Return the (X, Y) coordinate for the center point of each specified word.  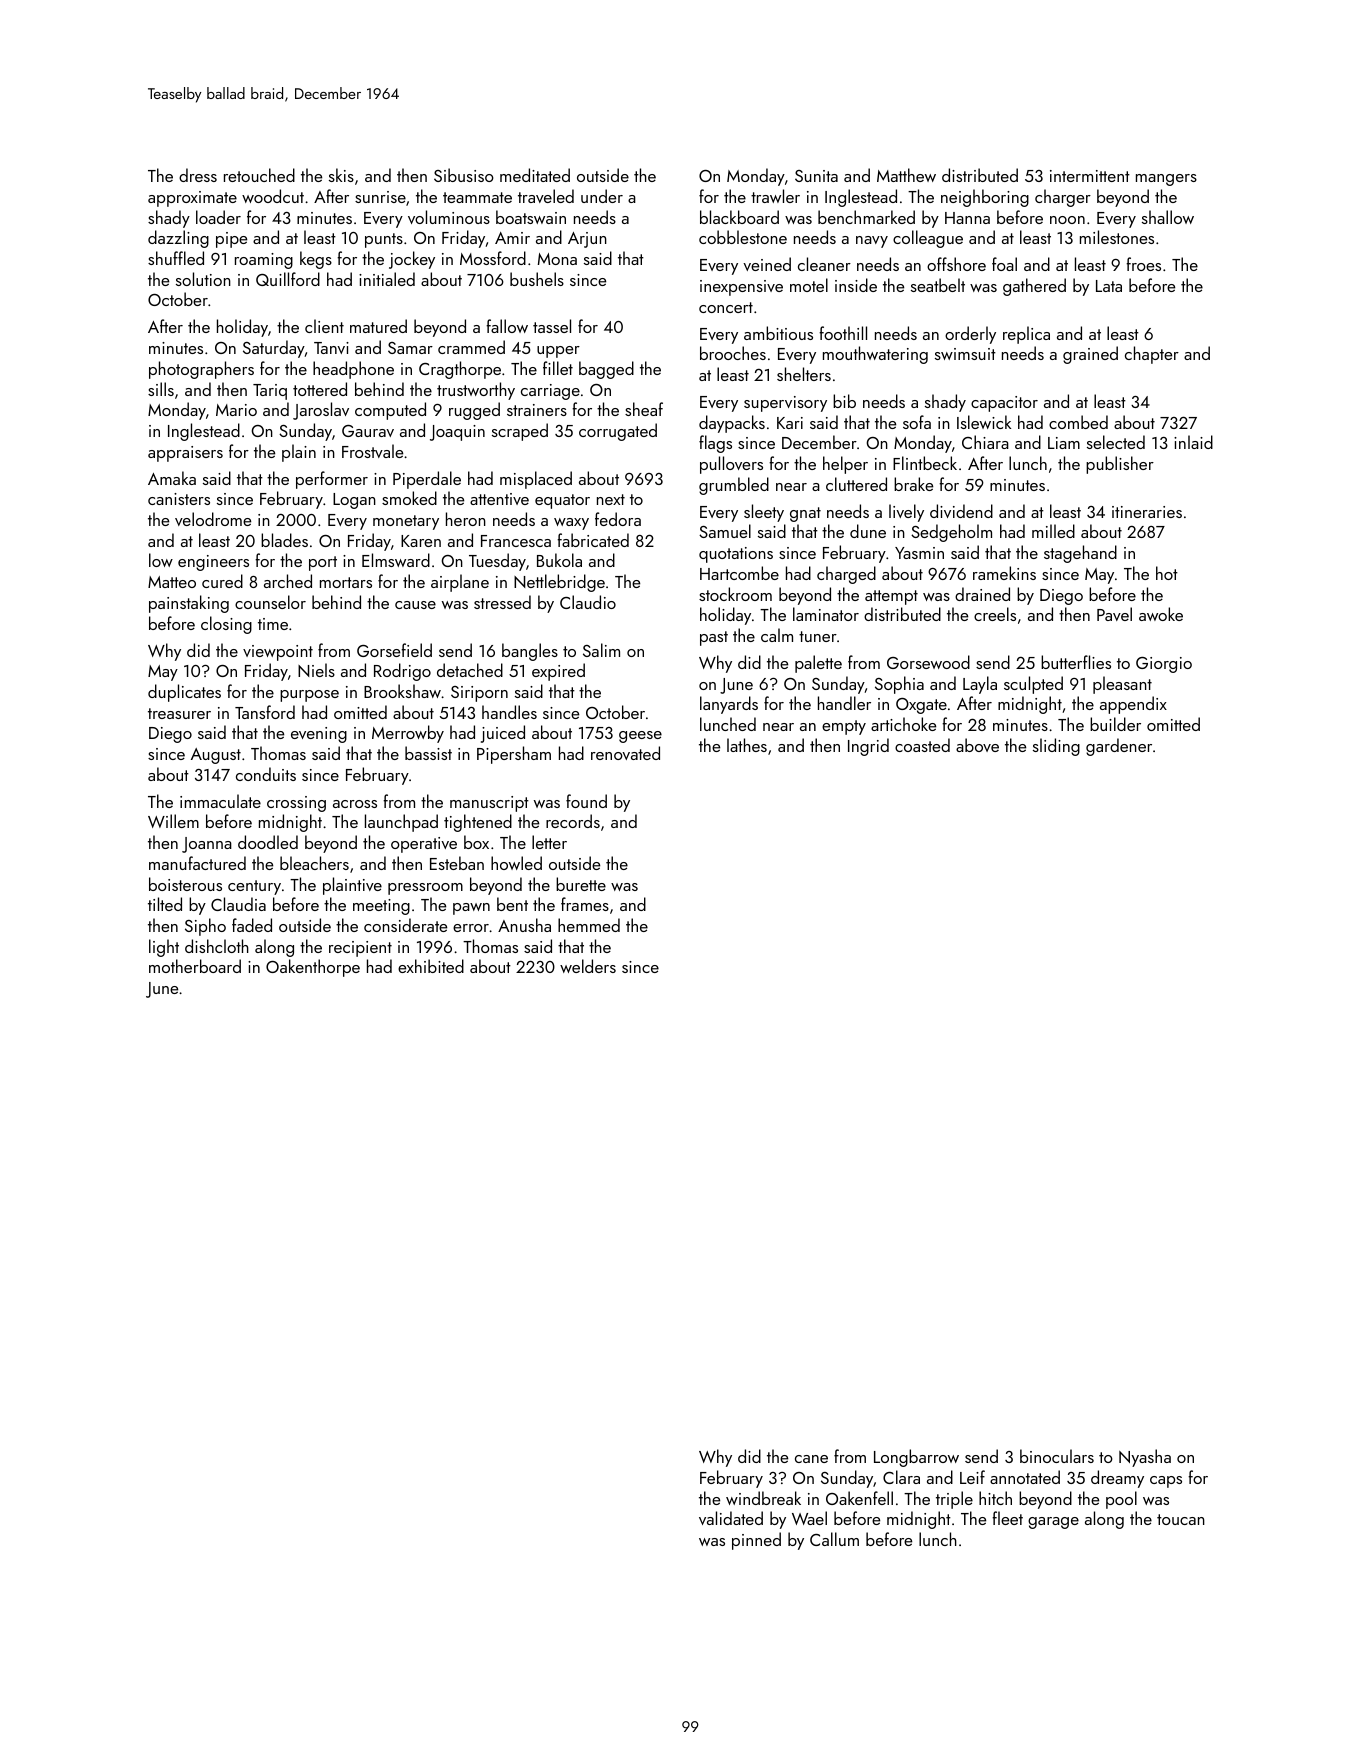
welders (588, 966)
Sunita (816, 176)
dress (198, 175)
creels (995, 614)
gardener (1119, 747)
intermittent (1090, 176)
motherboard (195, 966)
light (164, 948)
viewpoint (278, 653)
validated (731, 1518)
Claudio (588, 602)
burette (581, 884)
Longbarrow (916, 1458)
